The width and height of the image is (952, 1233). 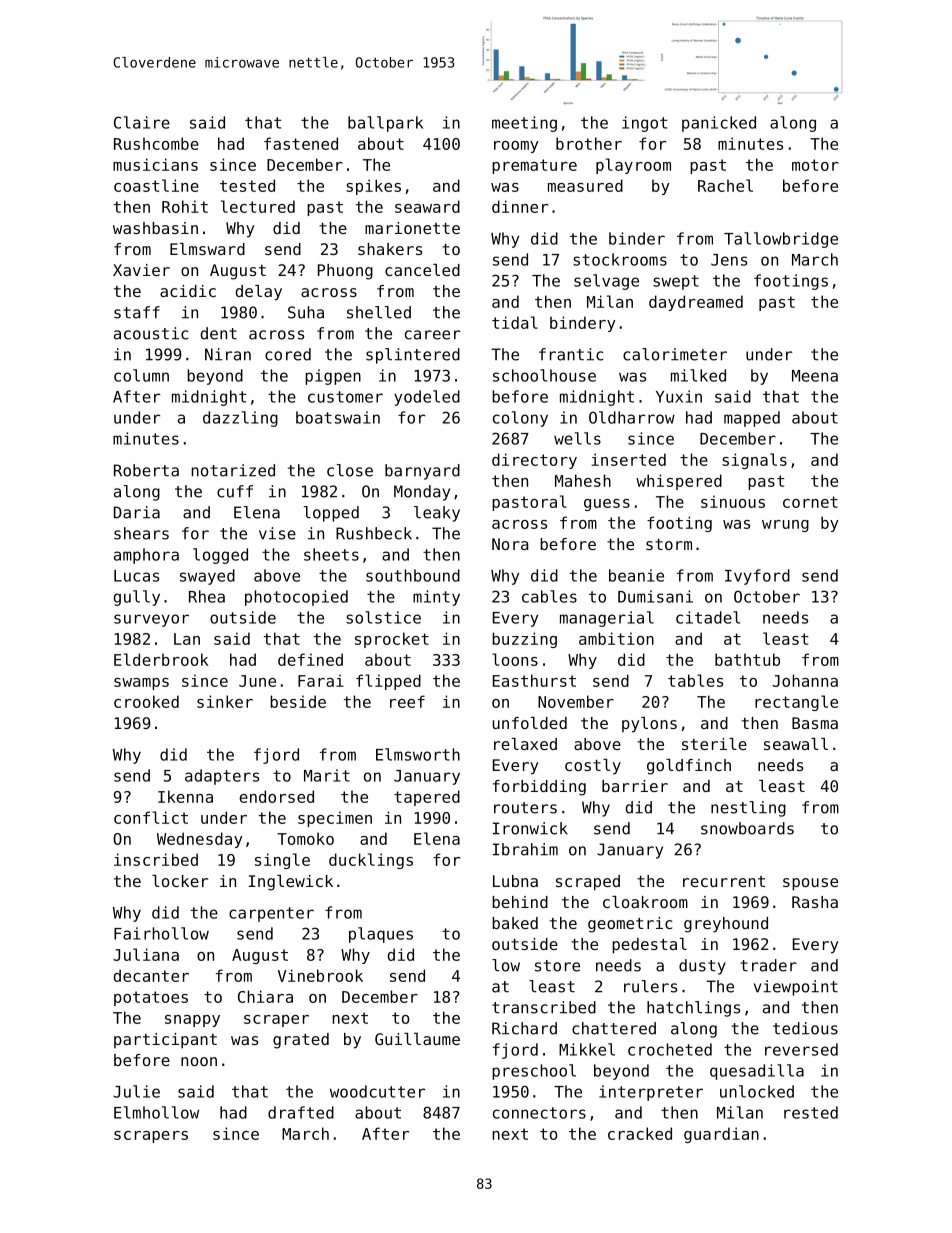 I want to click on swept, so click(x=676, y=282).
